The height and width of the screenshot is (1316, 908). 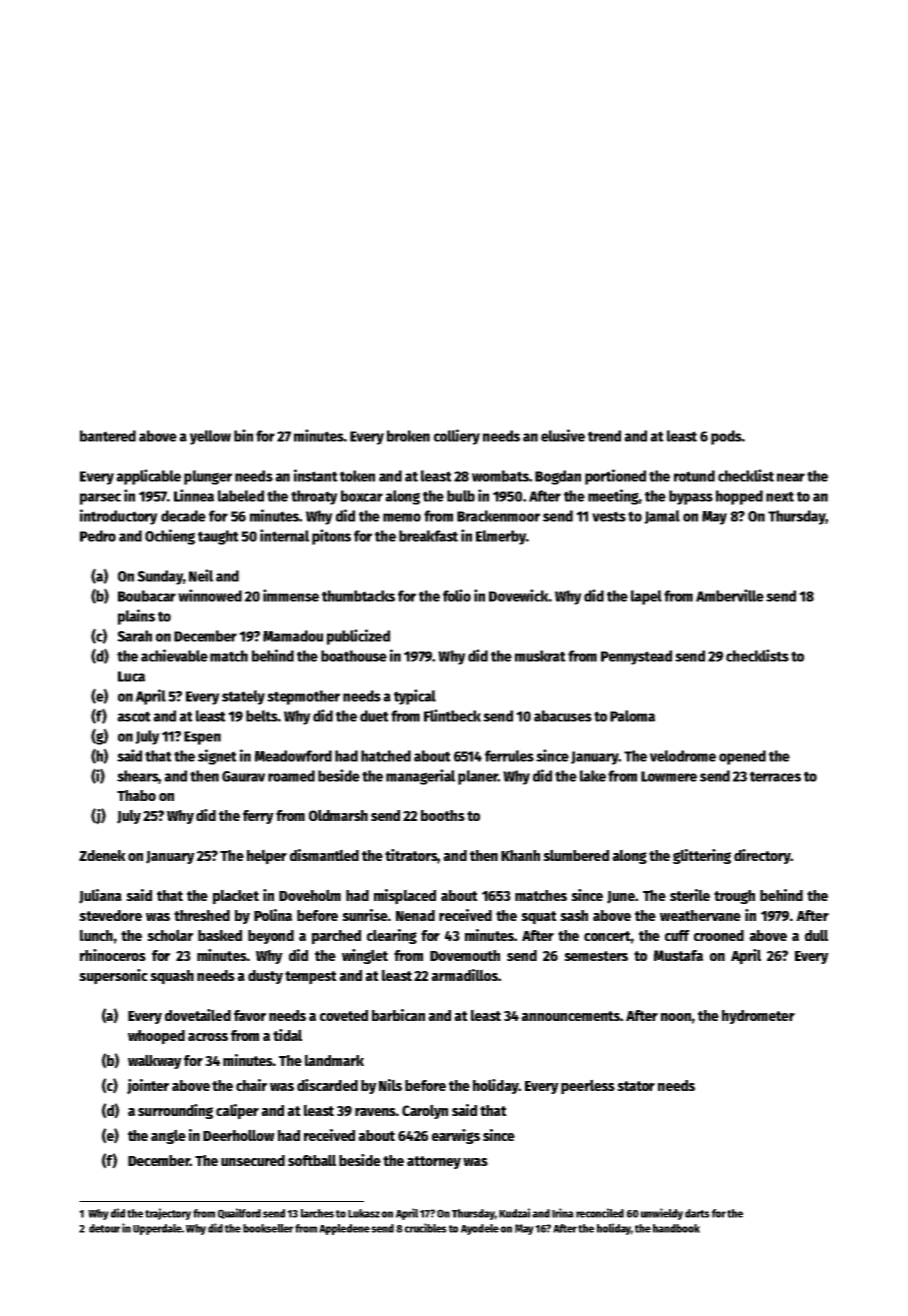 What do you see at coordinates (464, 975) in the screenshot?
I see `armadillos` at bounding box center [464, 975].
